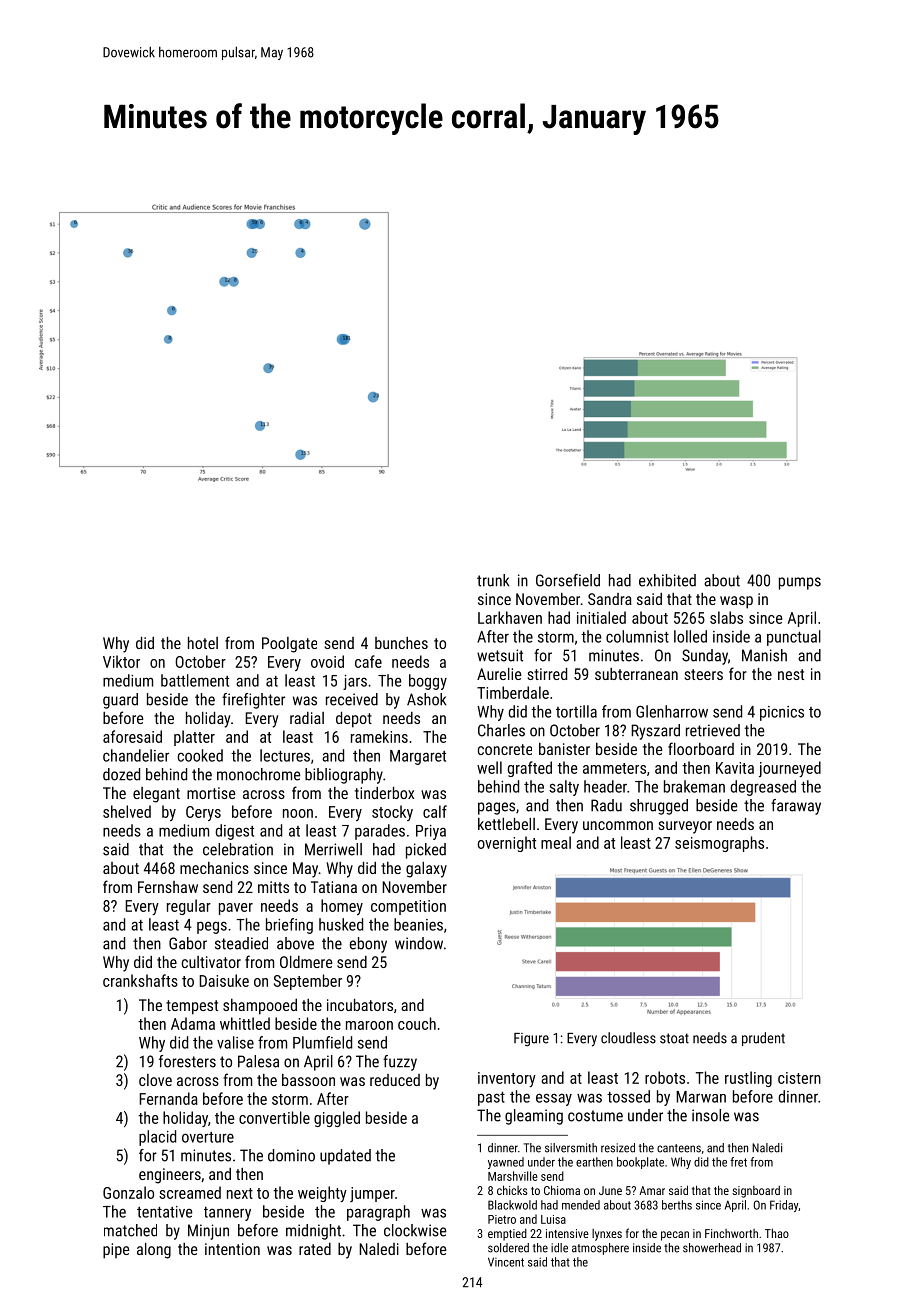 This page has height=1308, width=924. Describe the element at coordinates (610, 599) in the page. I see `Sandra` at that location.
